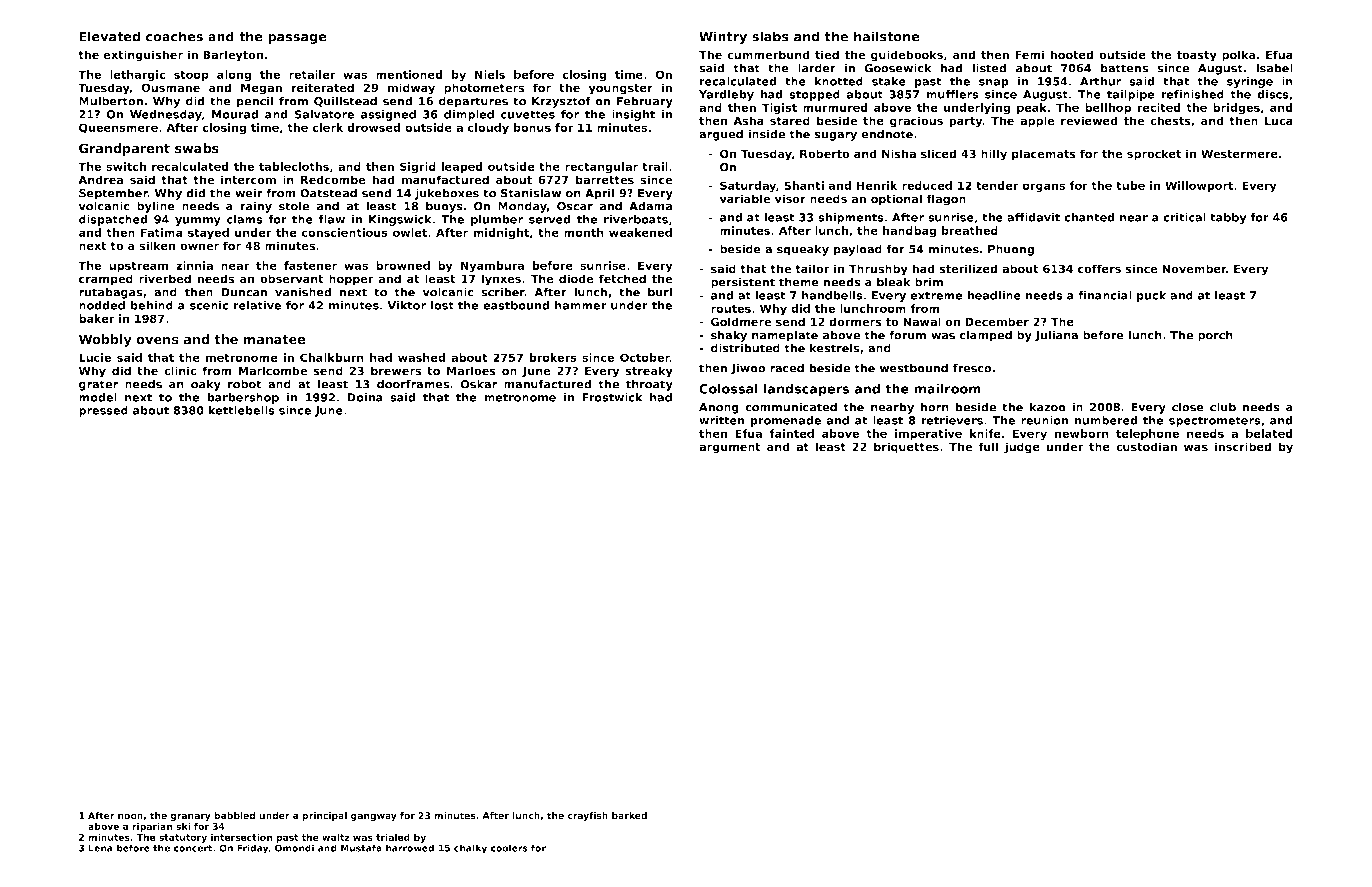 Image resolution: width=1372 pixels, height=887 pixels. I want to click on concert, so click(193, 848).
